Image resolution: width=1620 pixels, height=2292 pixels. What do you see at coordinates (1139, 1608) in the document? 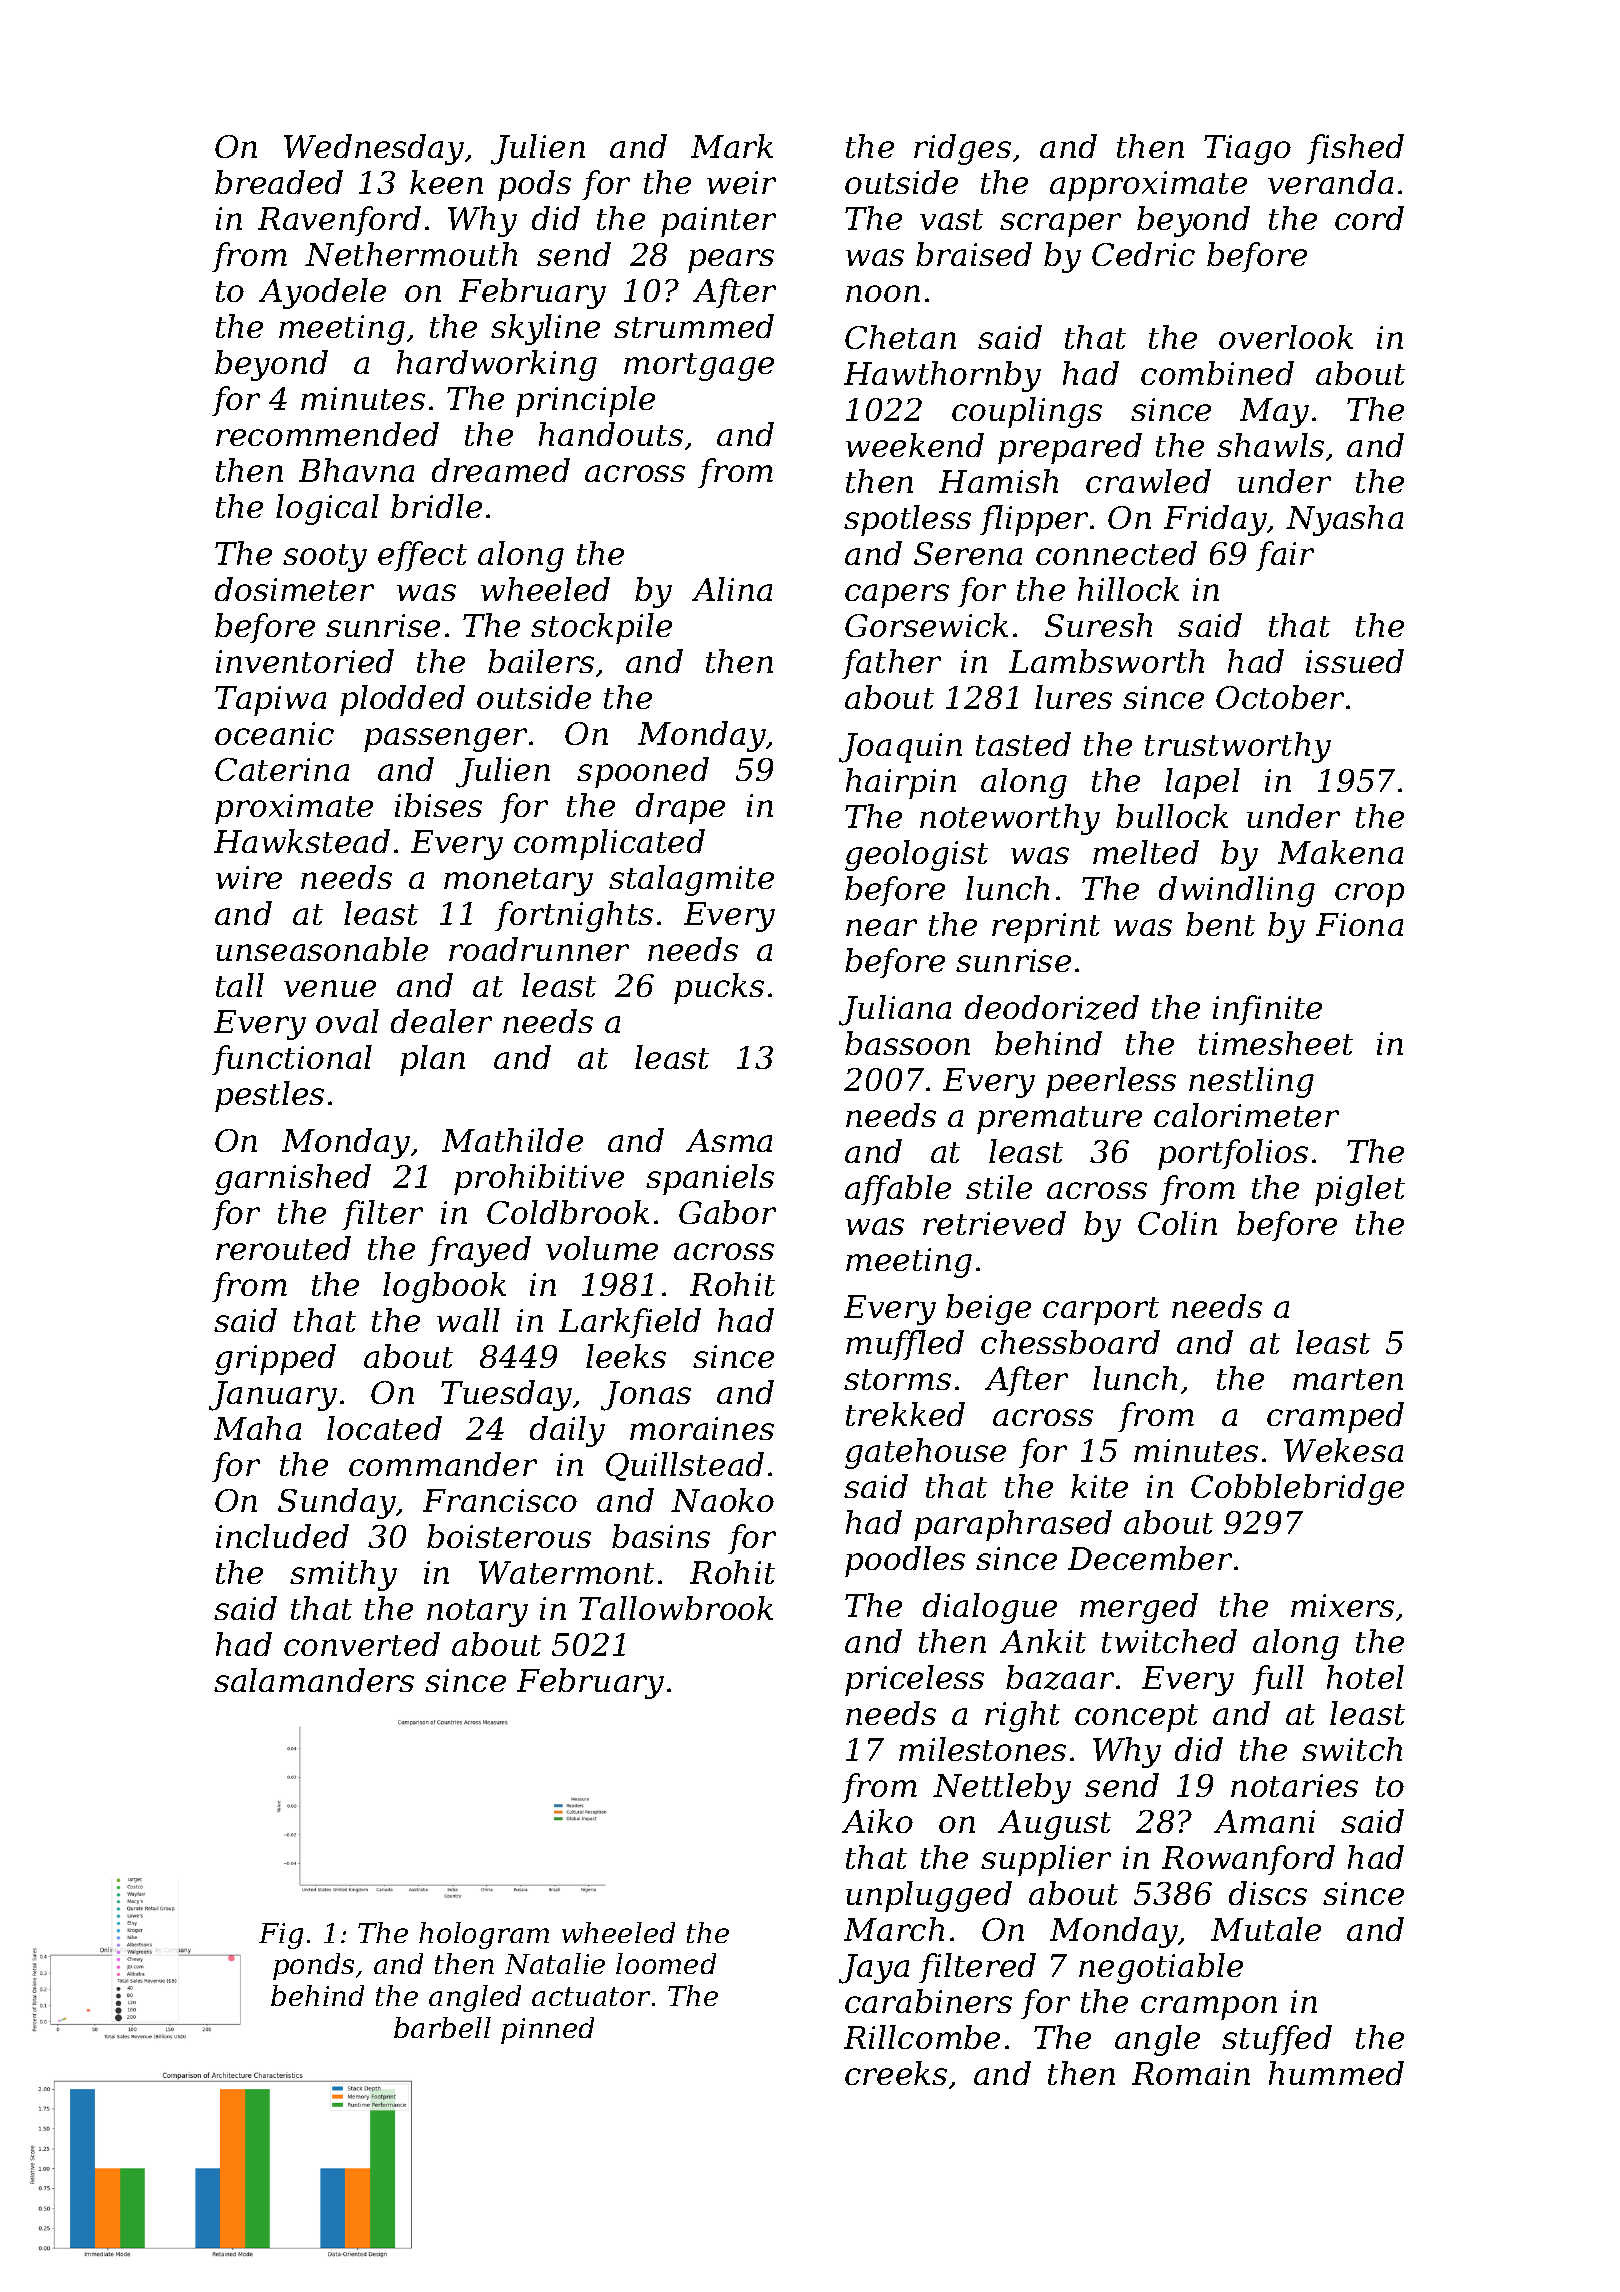
I see `merged` at bounding box center [1139, 1608].
